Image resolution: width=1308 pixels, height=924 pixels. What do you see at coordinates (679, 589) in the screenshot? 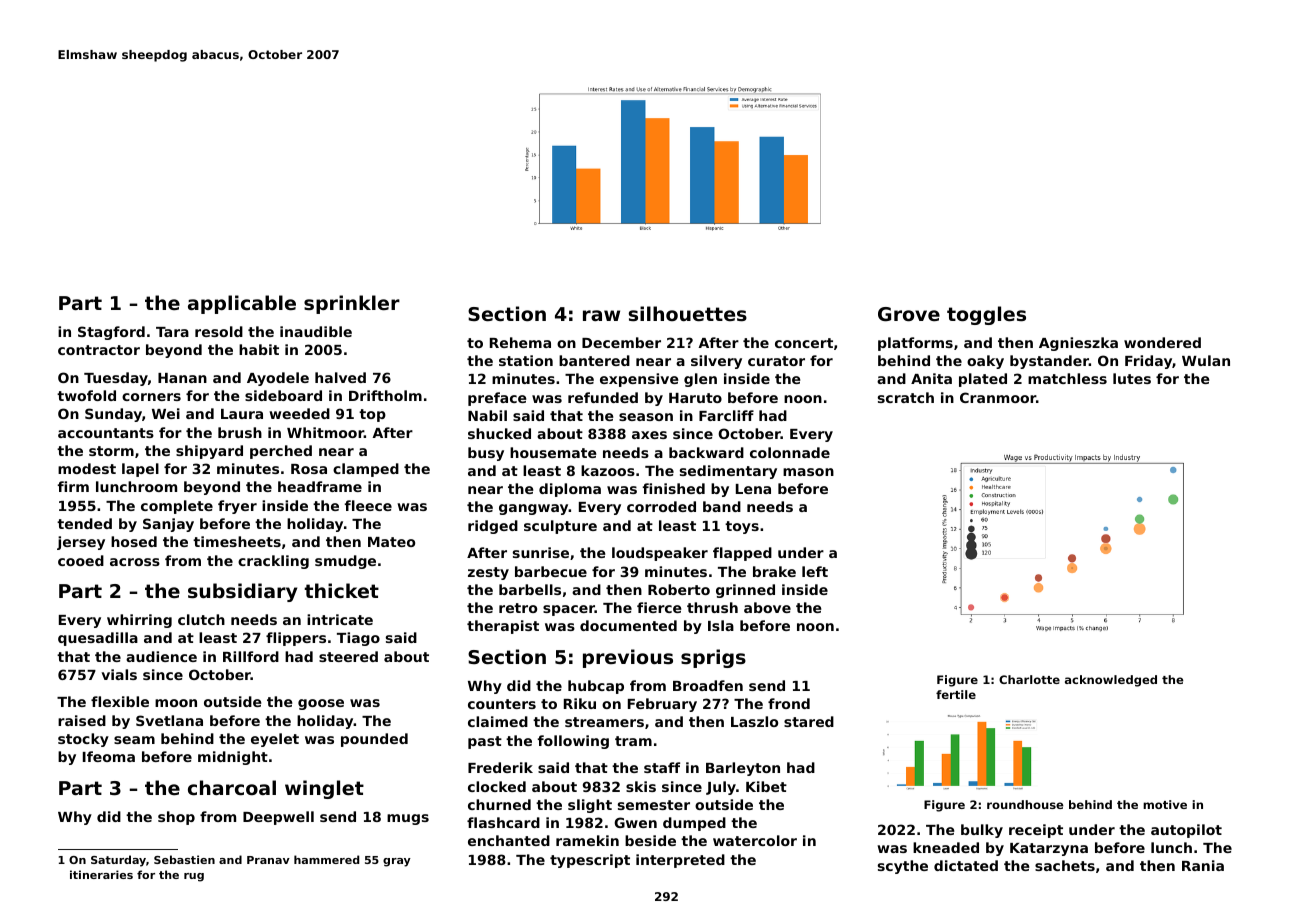
I see `Roberto` at bounding box center [679, 589].
